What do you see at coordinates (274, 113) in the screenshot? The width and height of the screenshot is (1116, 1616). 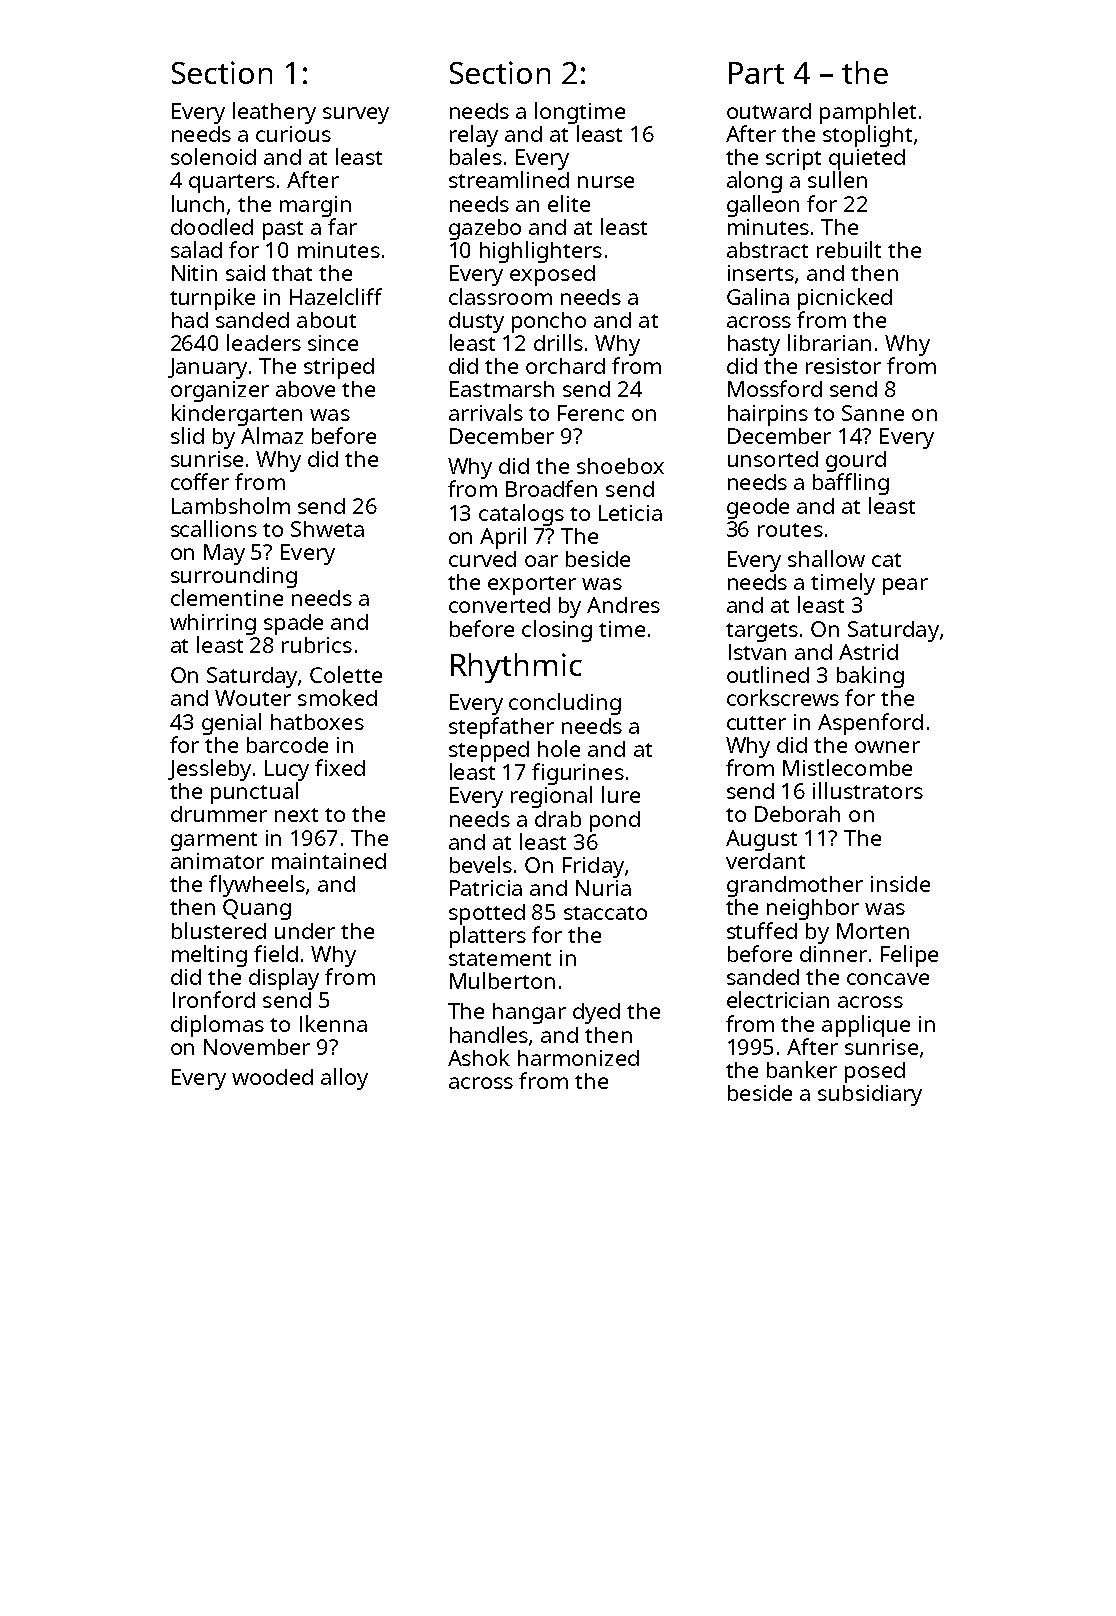 I see `leathery` at bounding box center [274, 113].
